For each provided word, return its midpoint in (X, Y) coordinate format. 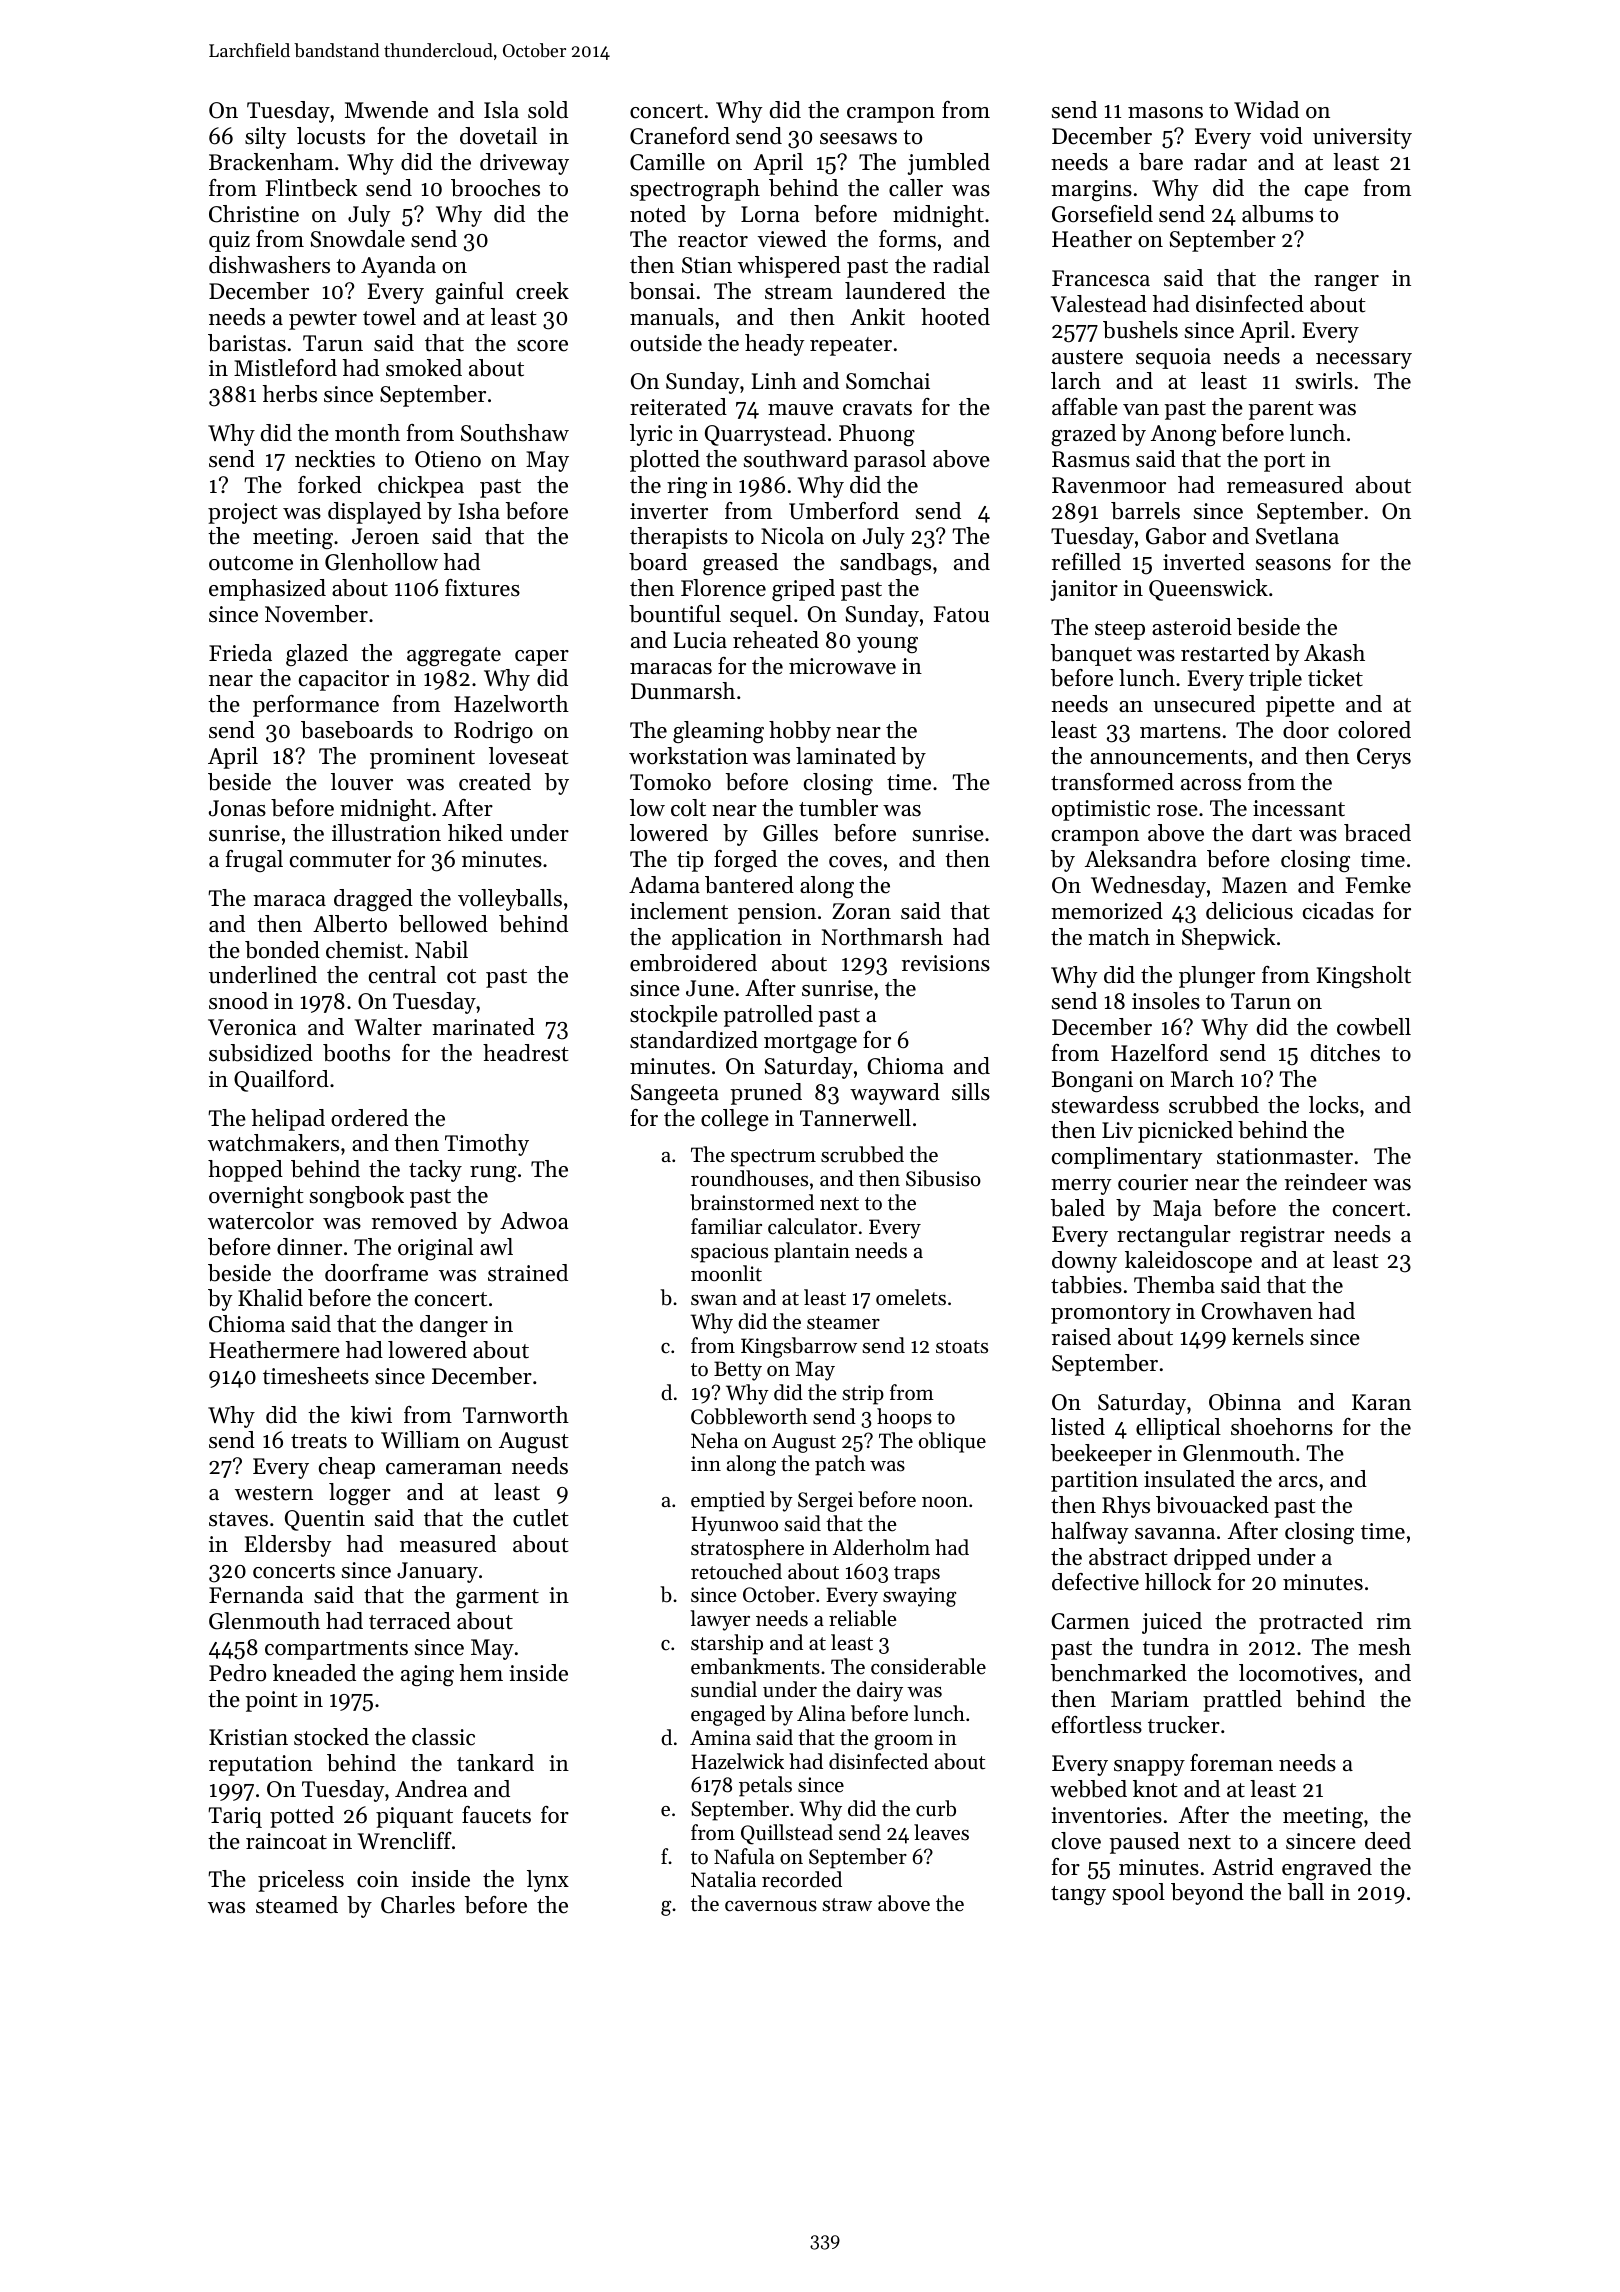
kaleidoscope (1188, 1262)
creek (542, 291)
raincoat (286, 1841)
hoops (904, 1418)
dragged (373, 900)
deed (1388, 1841)
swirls (1324, 381)
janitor (1084, 590)
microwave (842, 666)
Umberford (844, 511)
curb (936, 1808)
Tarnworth (516, 1415)
